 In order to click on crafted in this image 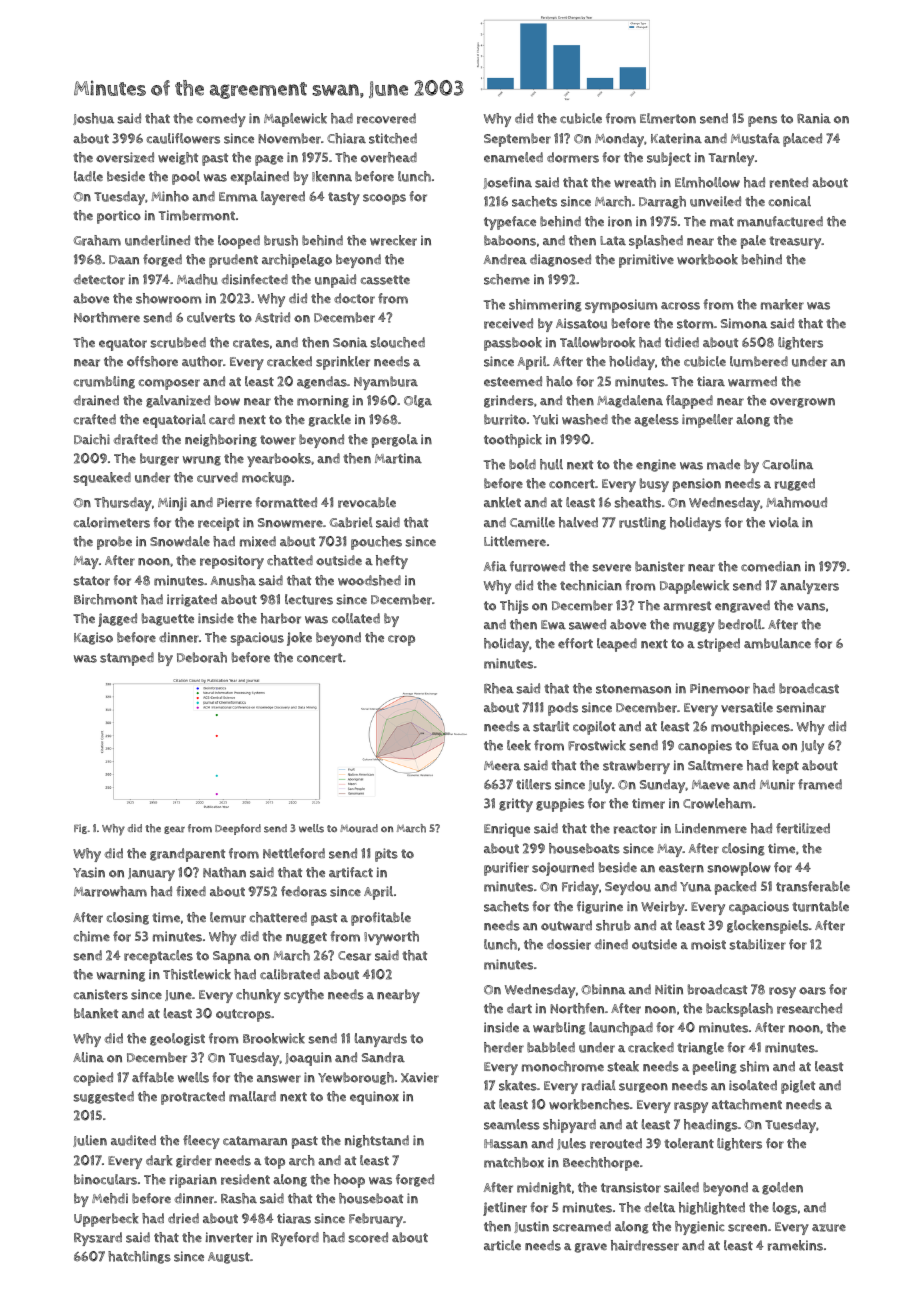, I will do `click(95, 419)`.
